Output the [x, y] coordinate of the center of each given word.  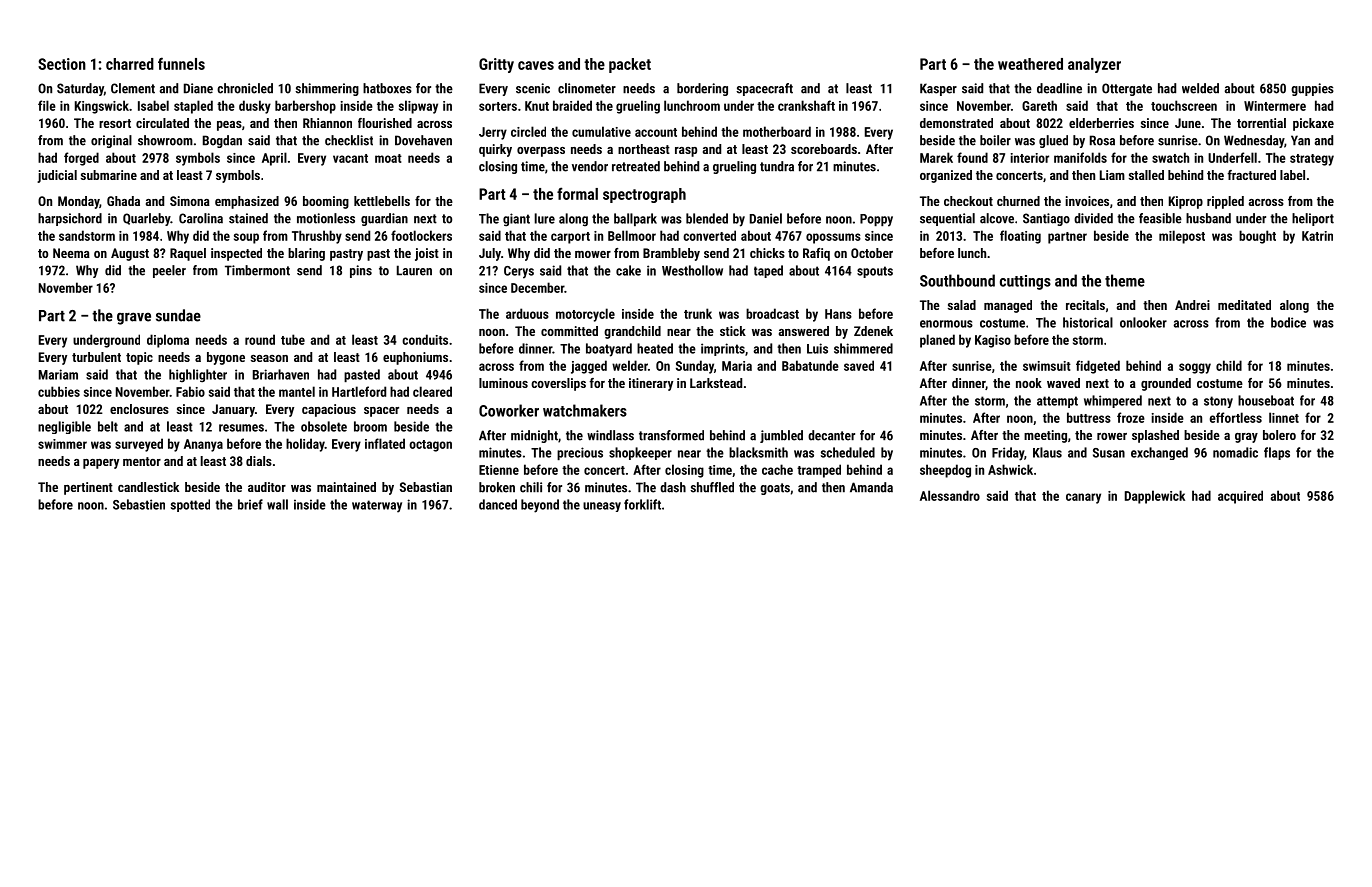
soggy [1195, 368]
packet [630, 65]
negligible [64, 427]
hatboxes [387, 88]
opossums [833, 238]
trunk [698, 313]
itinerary [651, 384]
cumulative [601, 131]
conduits [425, 339]
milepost [1182, 237]
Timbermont [257, 270]
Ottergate [1127, 89]
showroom [165, 140]
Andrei [1192, 305]
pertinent [88, 488]
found [972, 157]
